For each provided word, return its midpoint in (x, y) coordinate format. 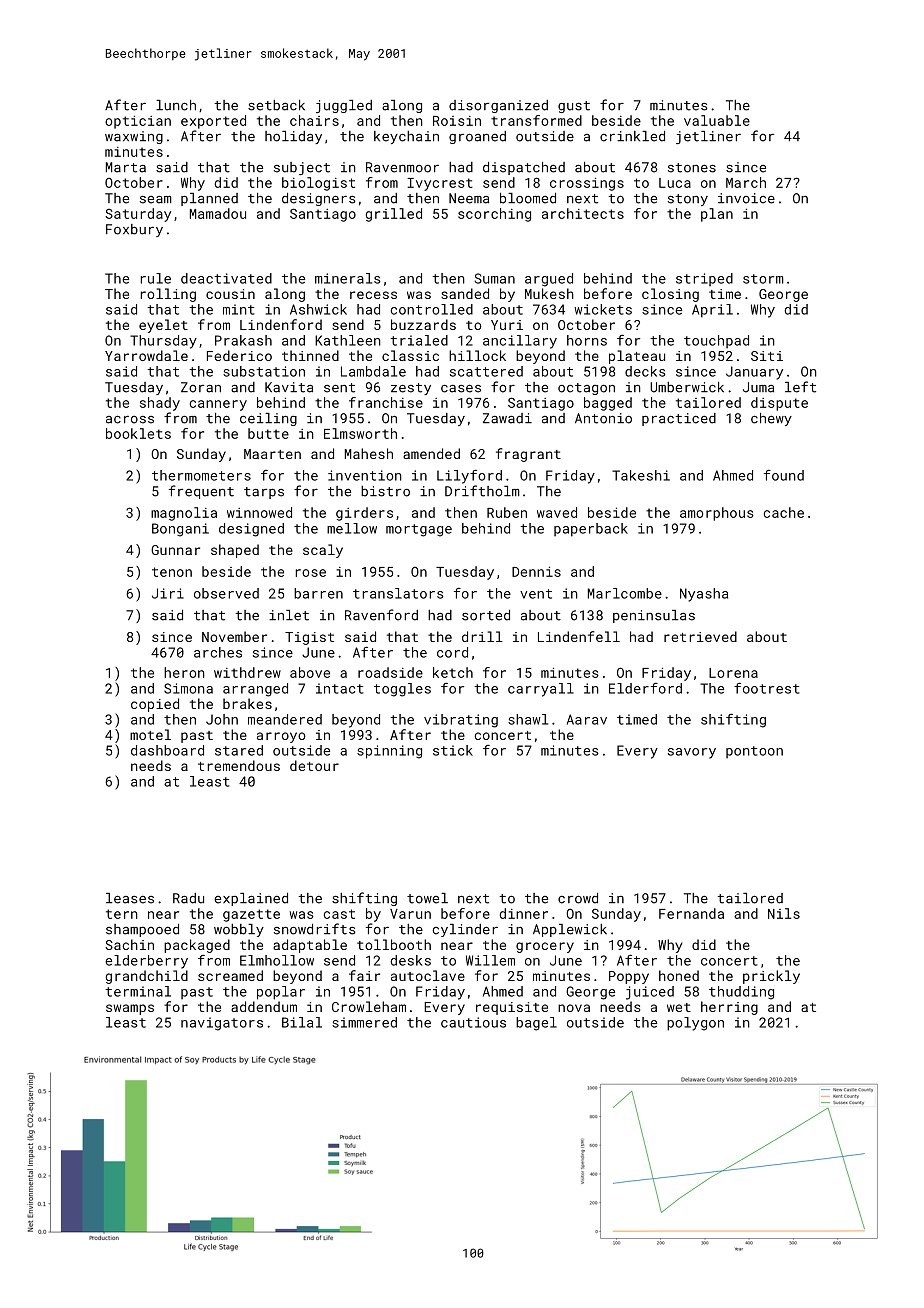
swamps (130, 1009)
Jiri (168, 593)
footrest (767, 688)
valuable (717, 120)
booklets (138, 433)
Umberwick (687, 387)
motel (150, 734)
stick (453, 750)
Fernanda (691, 913)
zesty (411, 389)
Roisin (457, 121)
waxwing (134, 137)
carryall (541, 690)
